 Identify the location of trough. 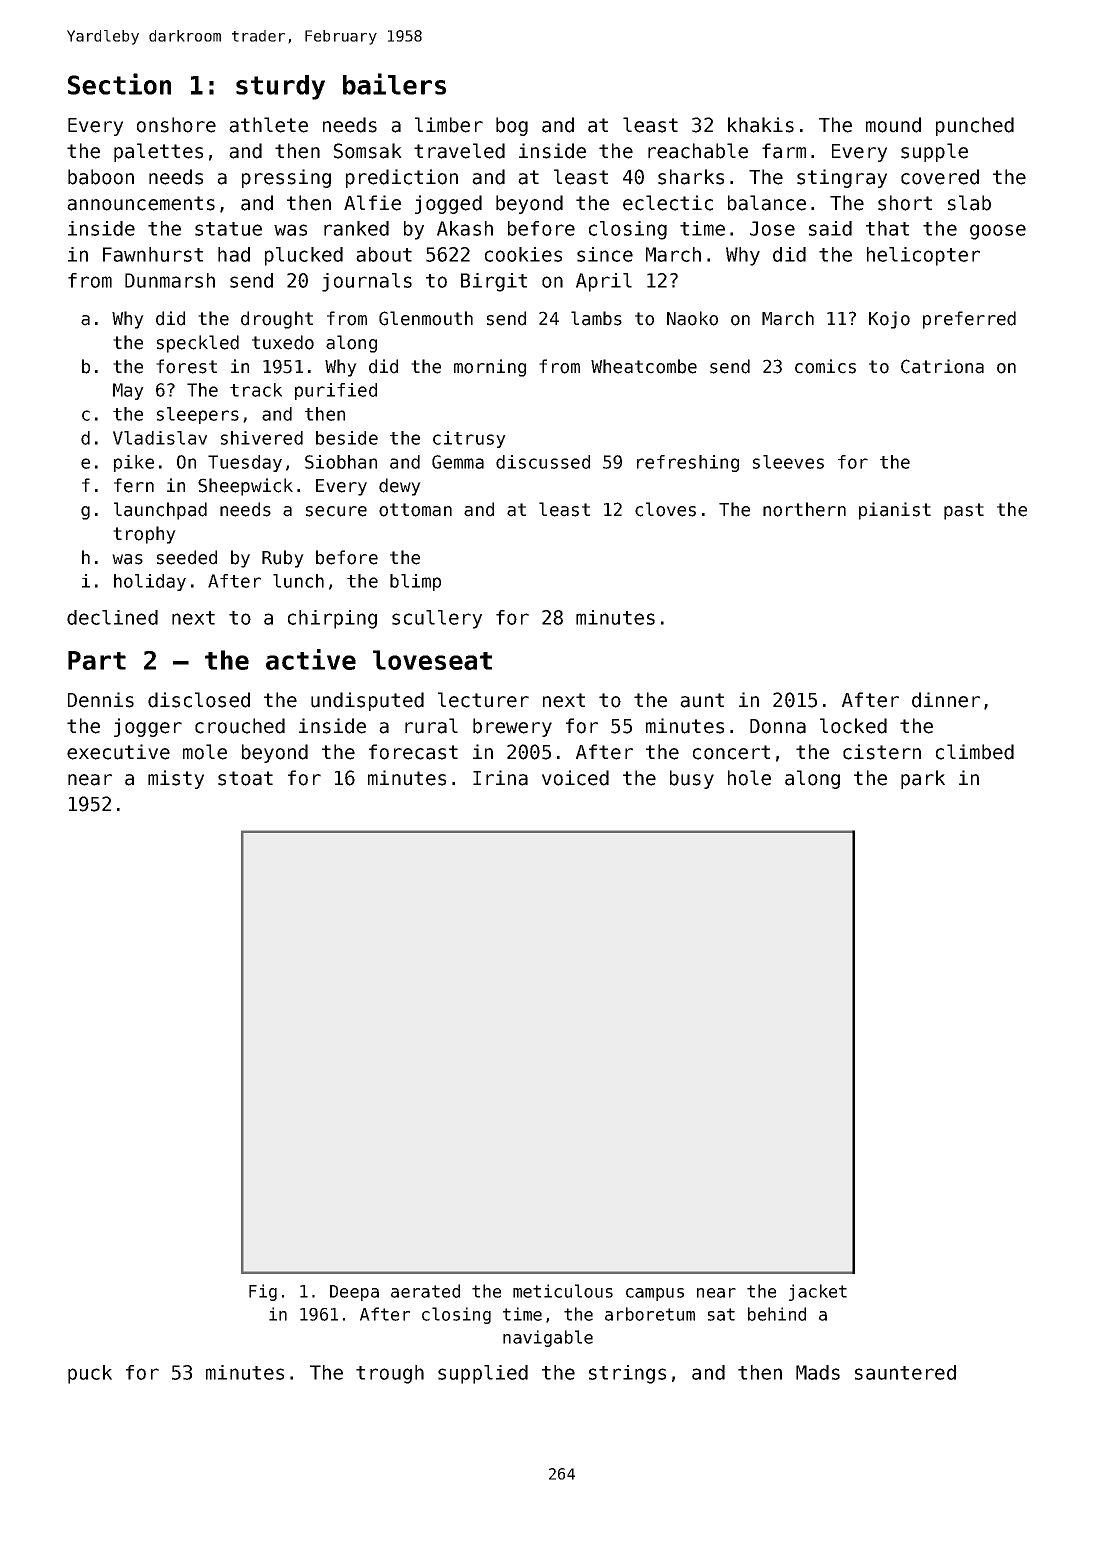
(390, 1374).
